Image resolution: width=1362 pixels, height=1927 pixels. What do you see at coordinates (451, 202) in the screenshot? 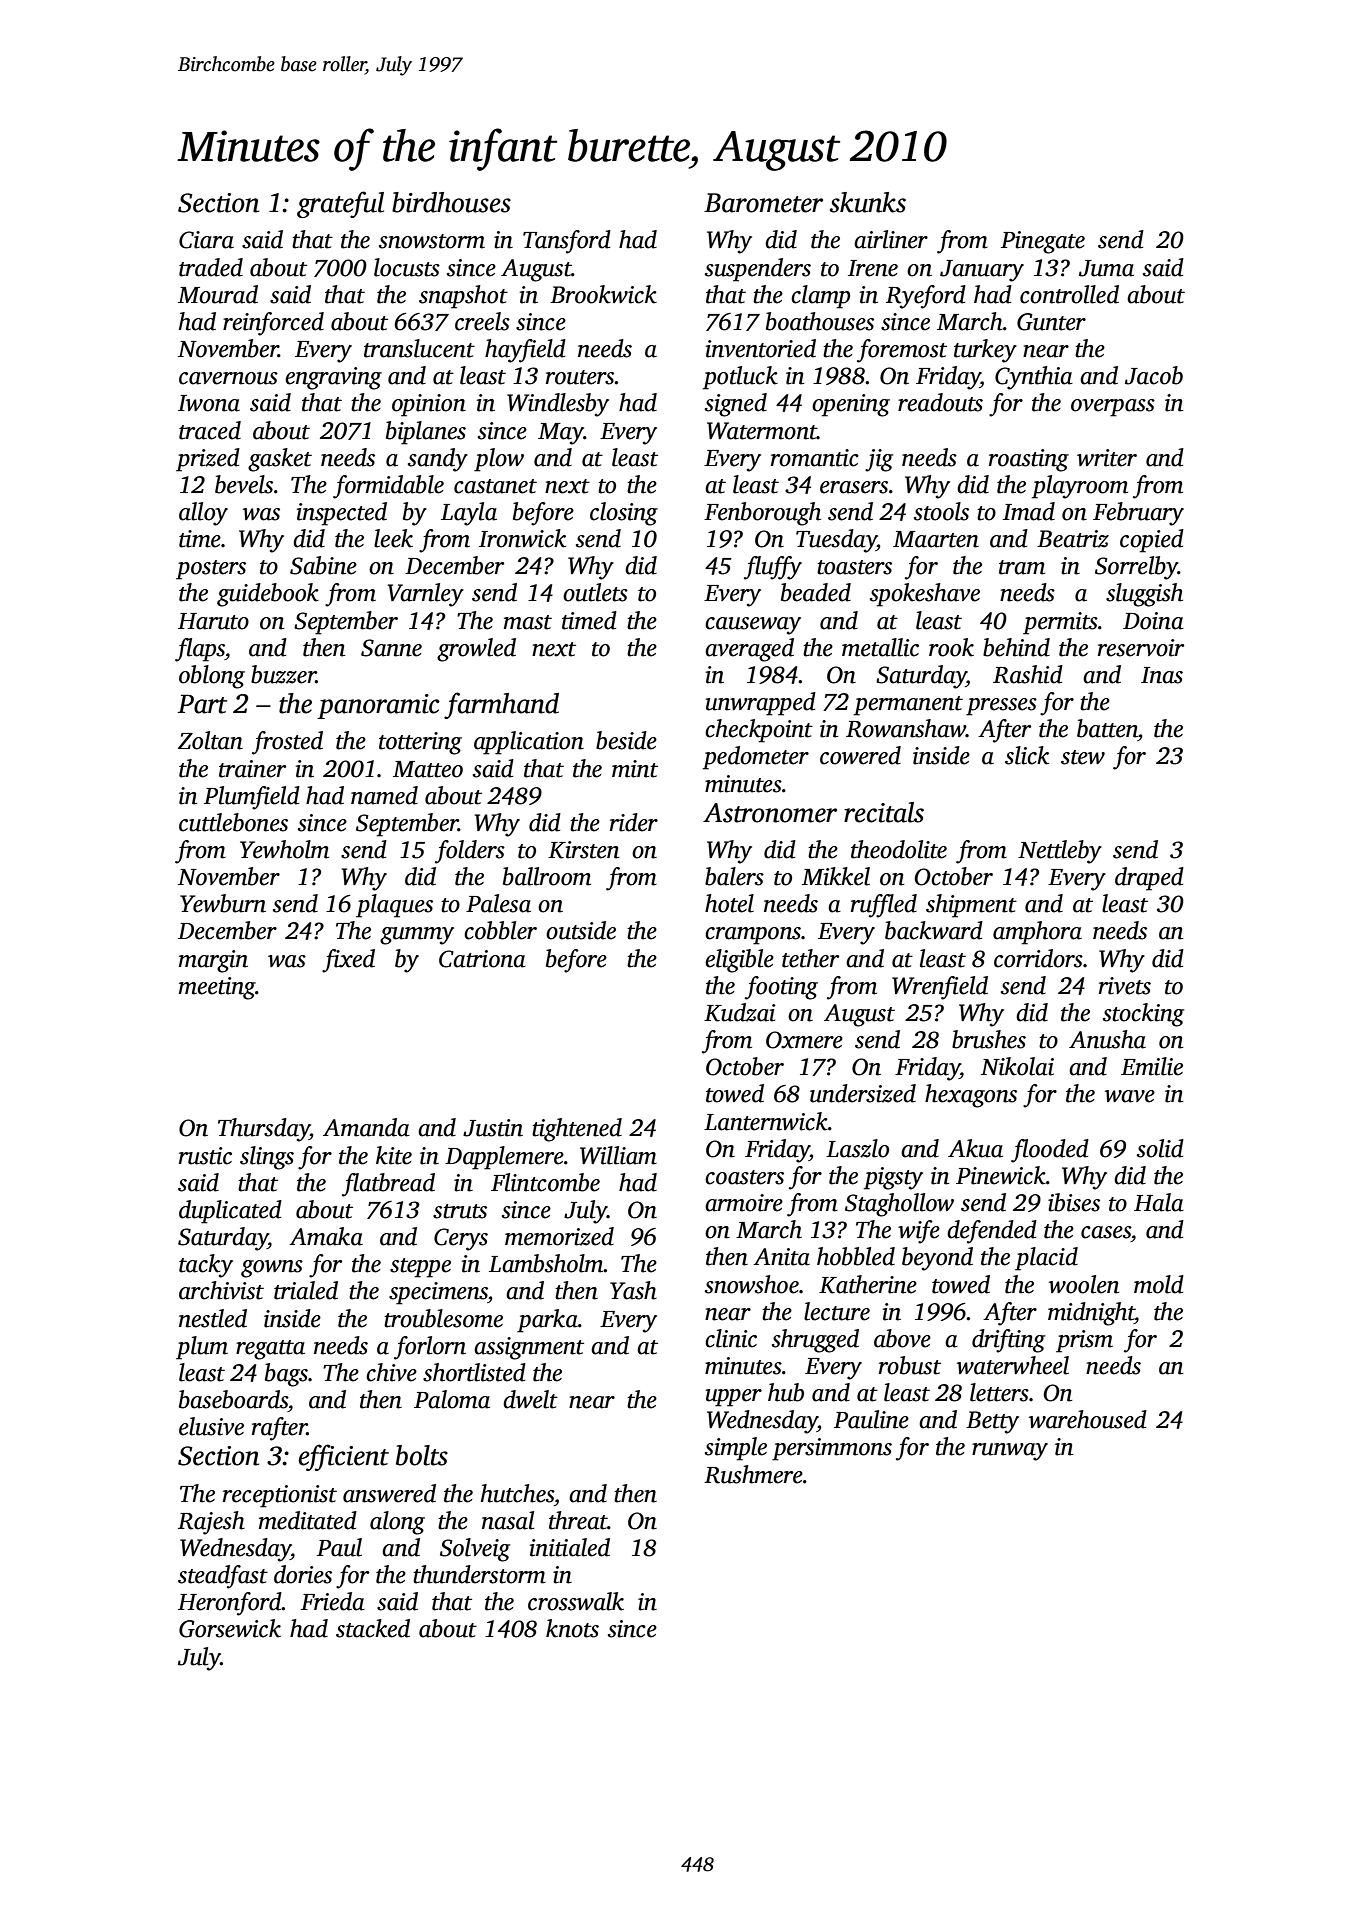
I see `birdhouses` at bounding box center [451, 202].
